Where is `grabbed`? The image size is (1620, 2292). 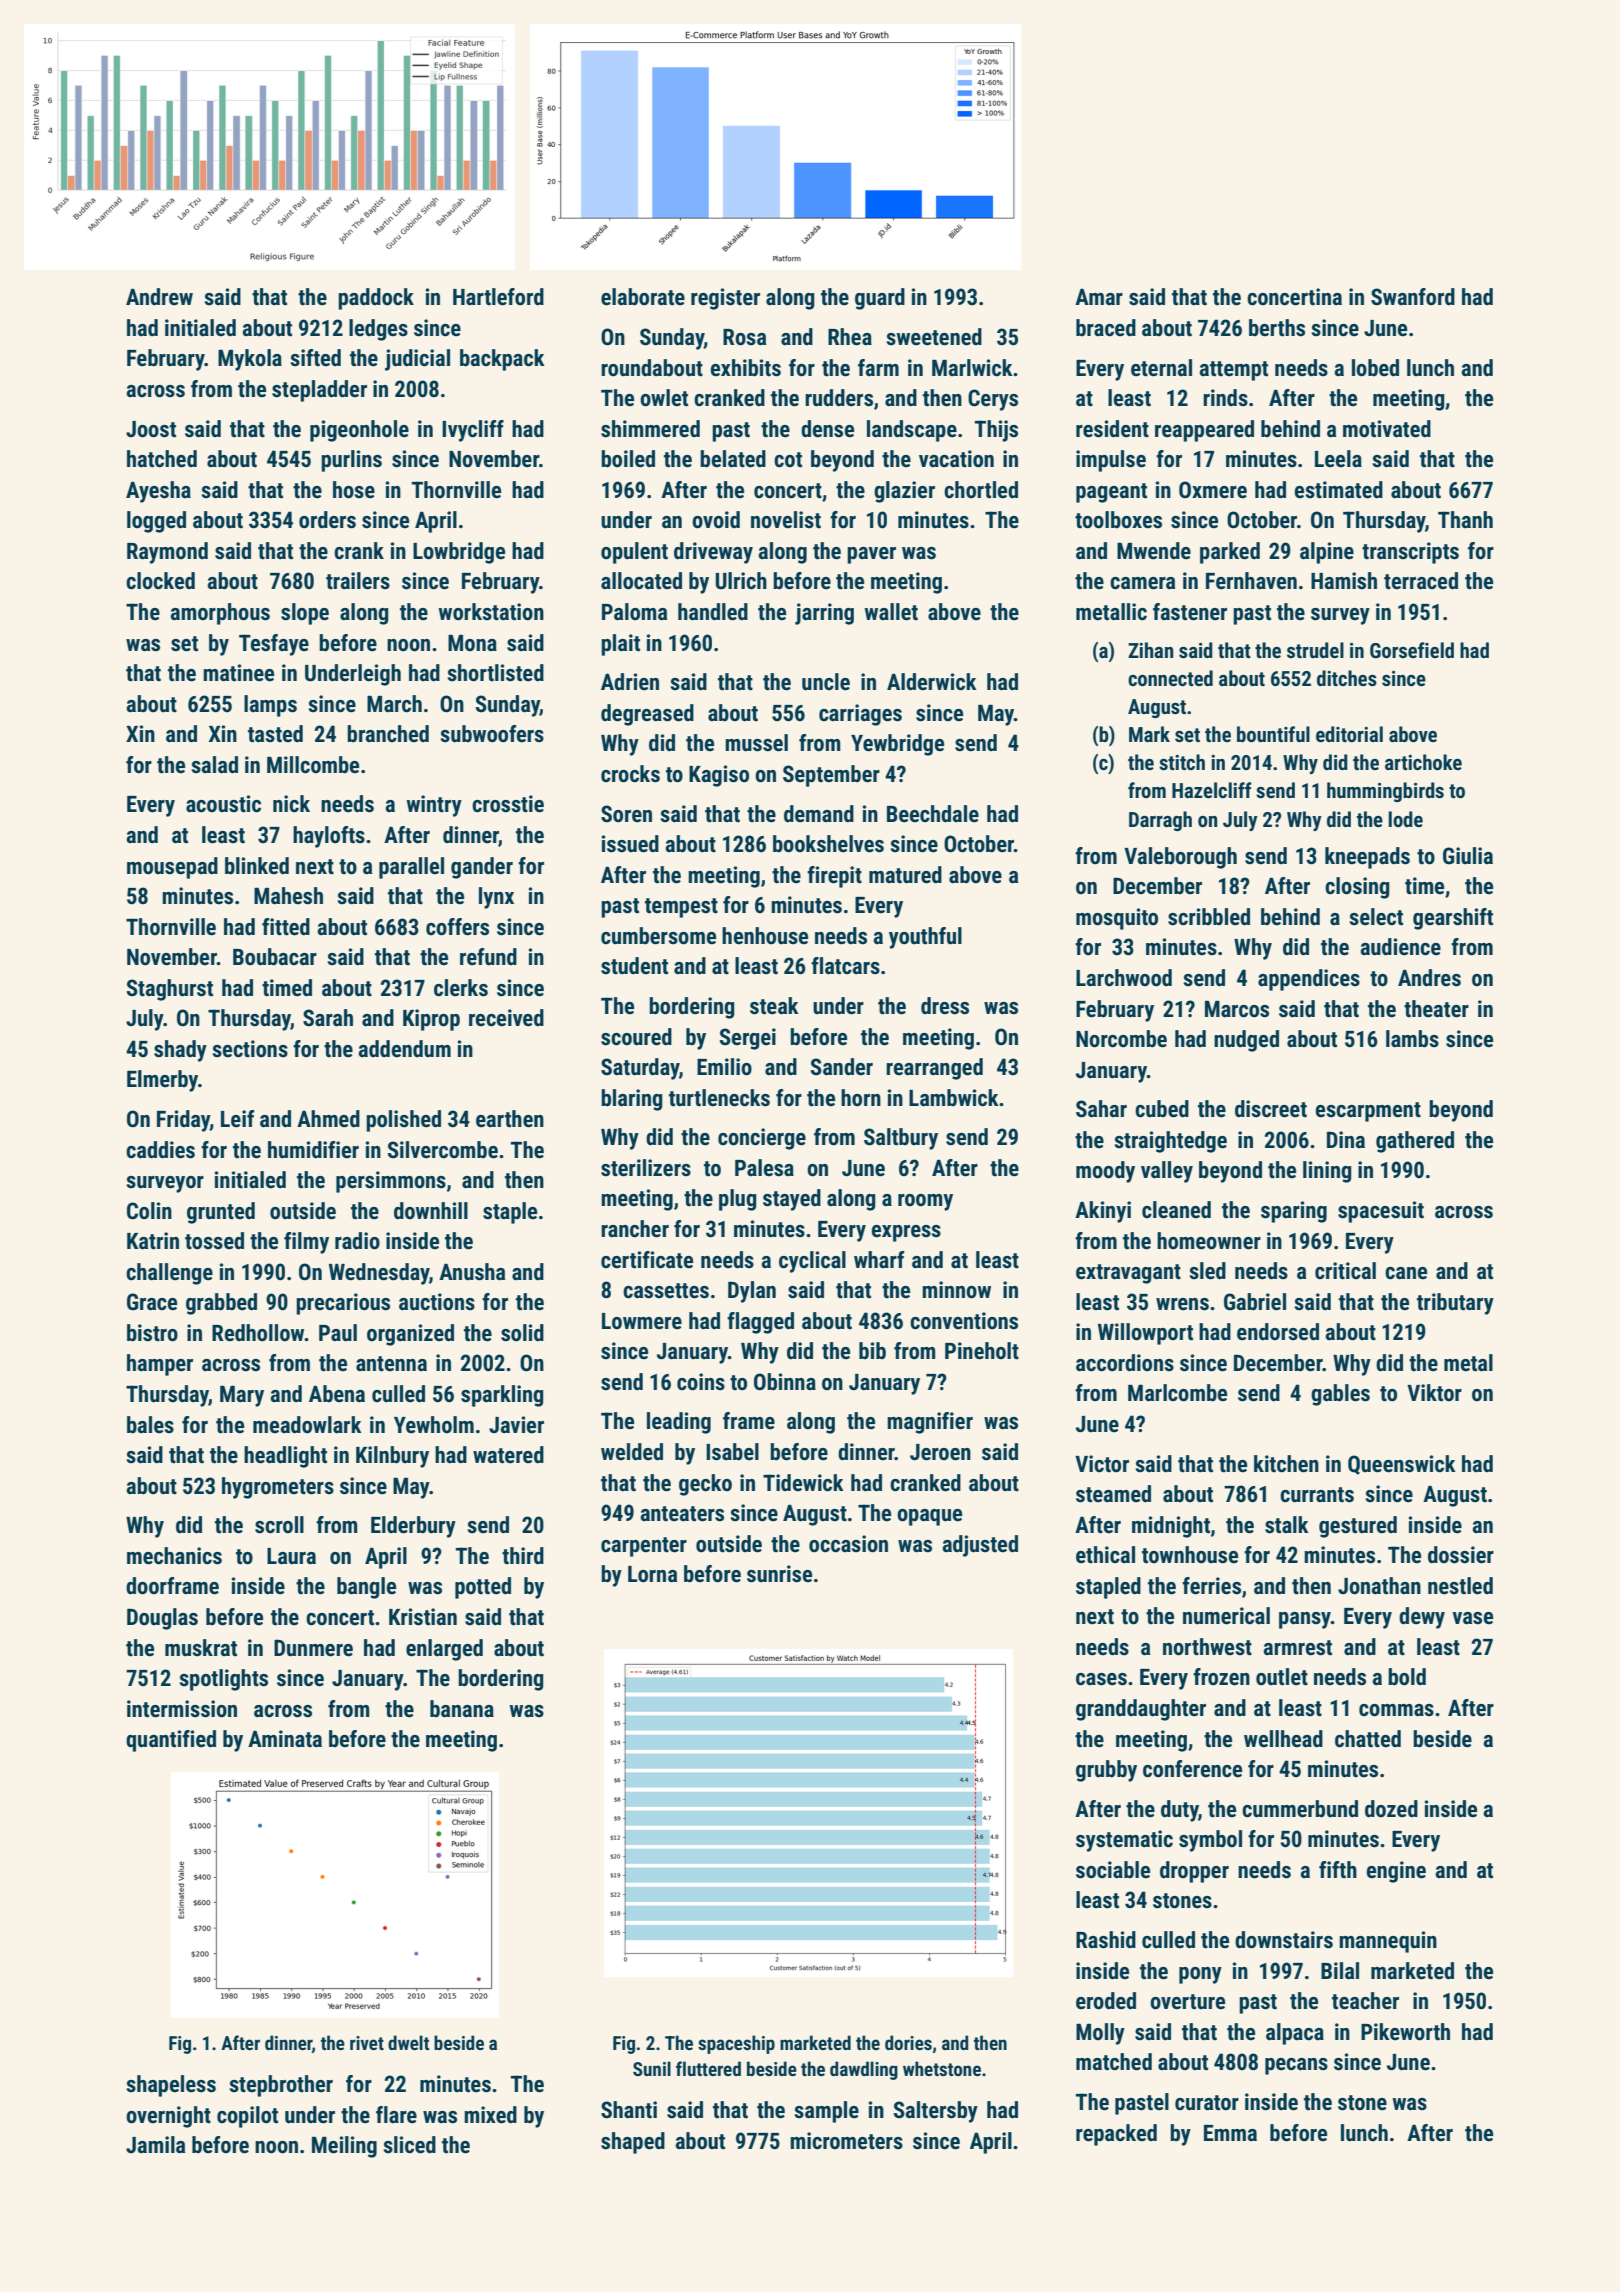 grabbed is located at coordinates (221, 1304).
